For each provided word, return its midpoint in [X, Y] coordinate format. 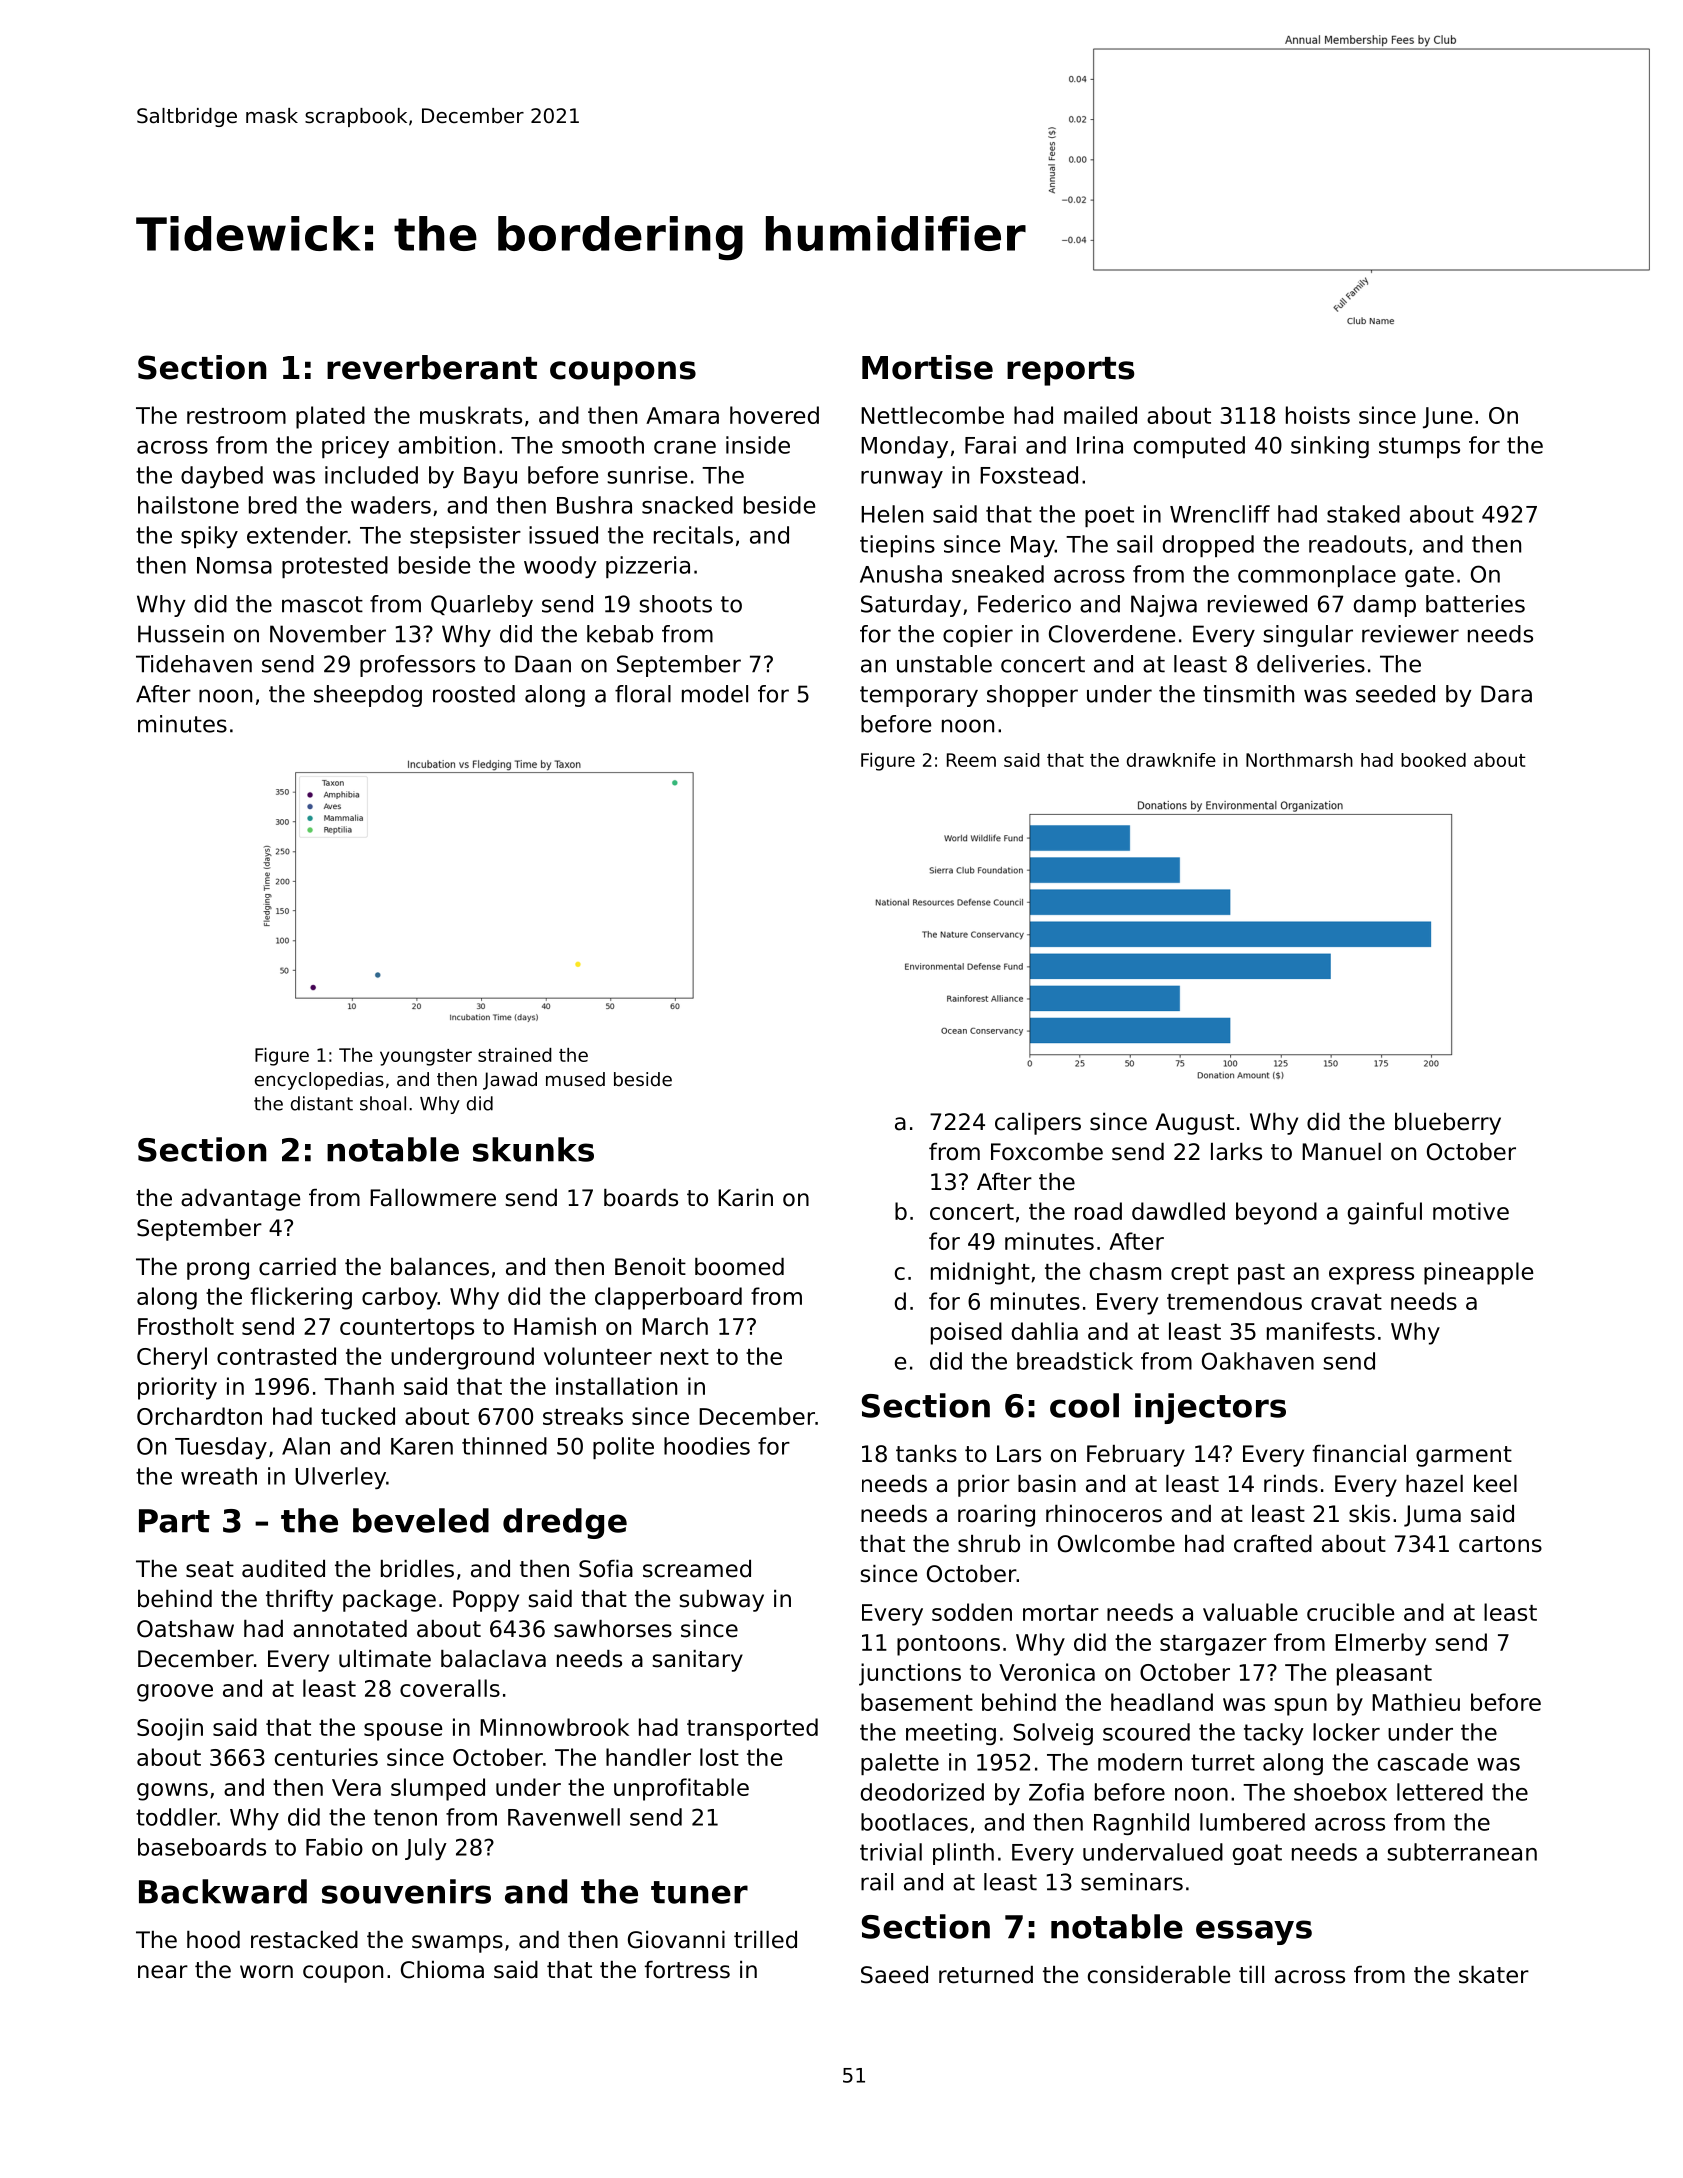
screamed [697, 1569]
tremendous [1234, 1301]
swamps [457, 1944]
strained [515, 1055]
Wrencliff [1220, 514]
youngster [426, 1057]
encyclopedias [319, 1081]
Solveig [1053, 1734]
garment [1464, 1456]
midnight [980, 1273]
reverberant [432, 367]
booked [1433, 760]
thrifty [299, 1601]
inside [758, 445]
